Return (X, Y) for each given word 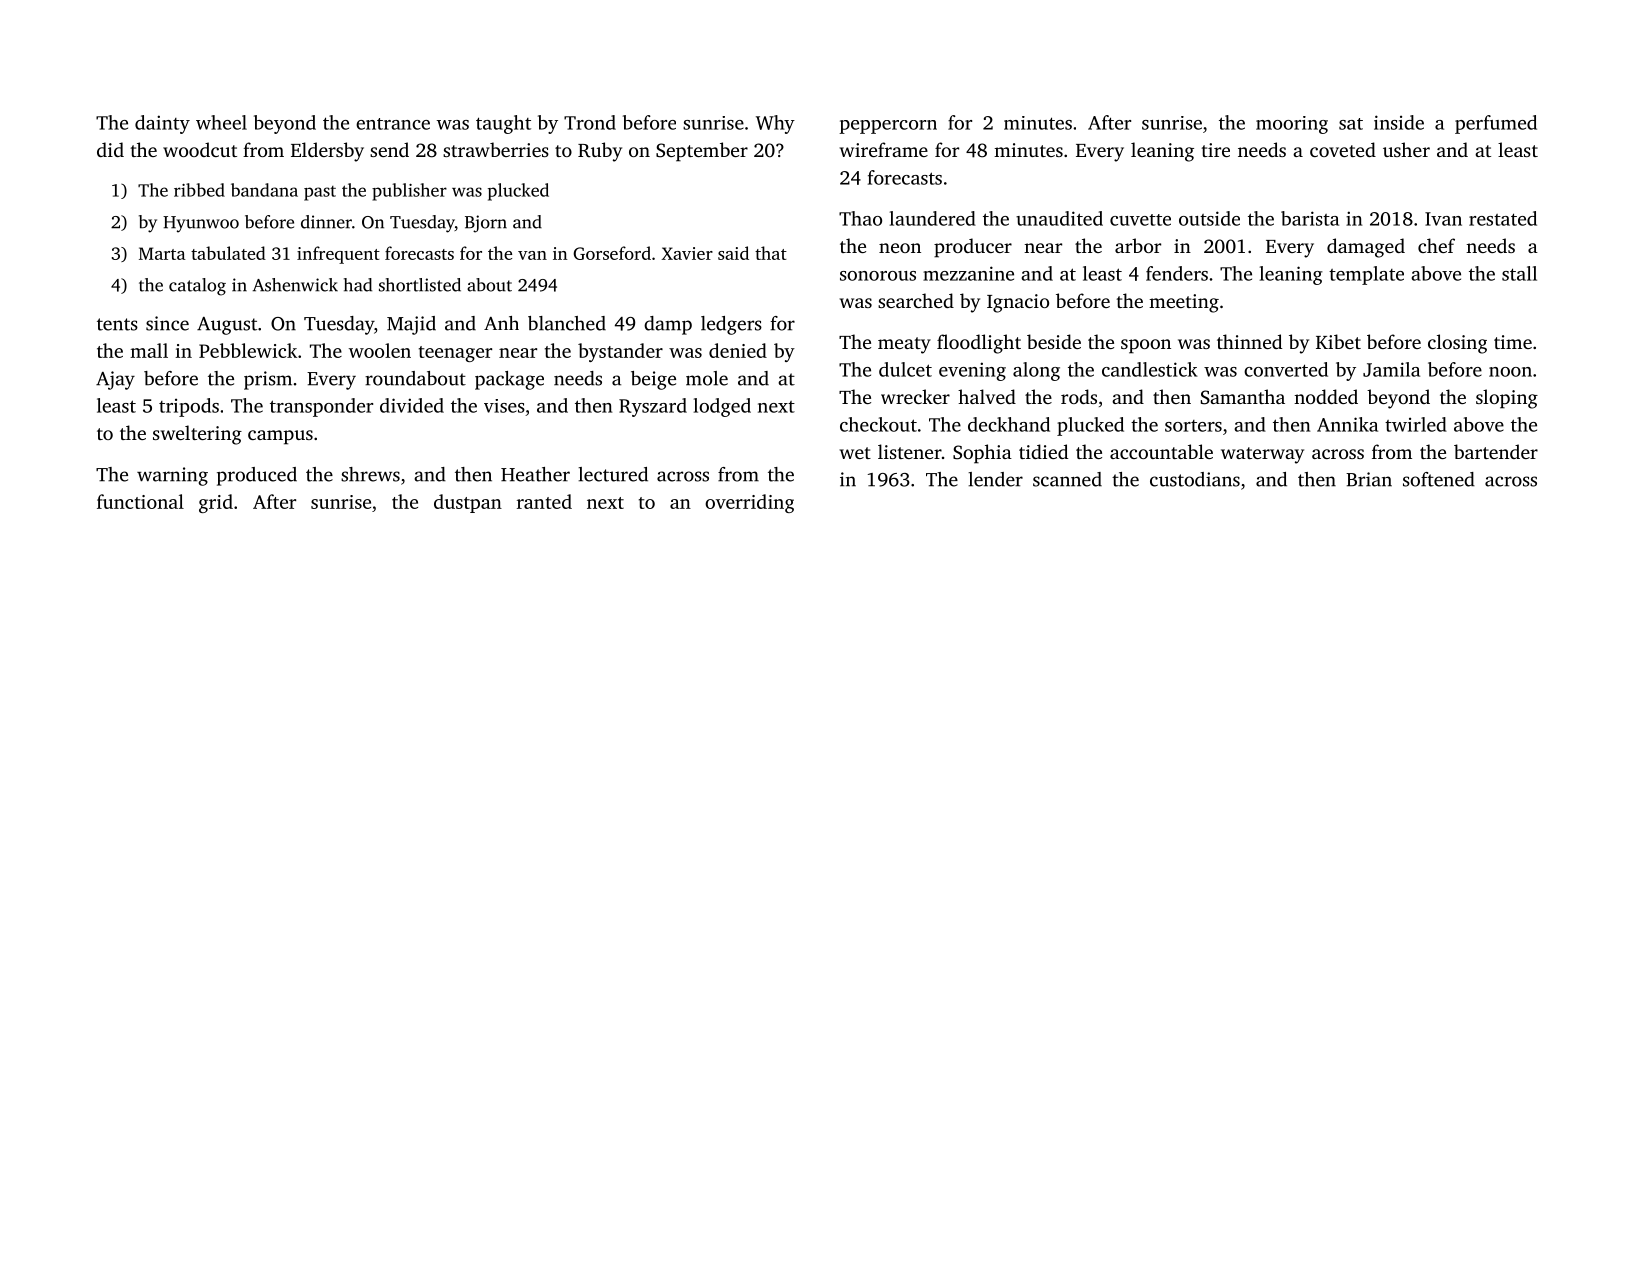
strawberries (496, 149)
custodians (1195, 479)
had (358, 285)
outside (1209, 218)
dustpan (468, 503)
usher (1406, 149)
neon (900, 248)
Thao (860, 218)
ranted (544, 501)
